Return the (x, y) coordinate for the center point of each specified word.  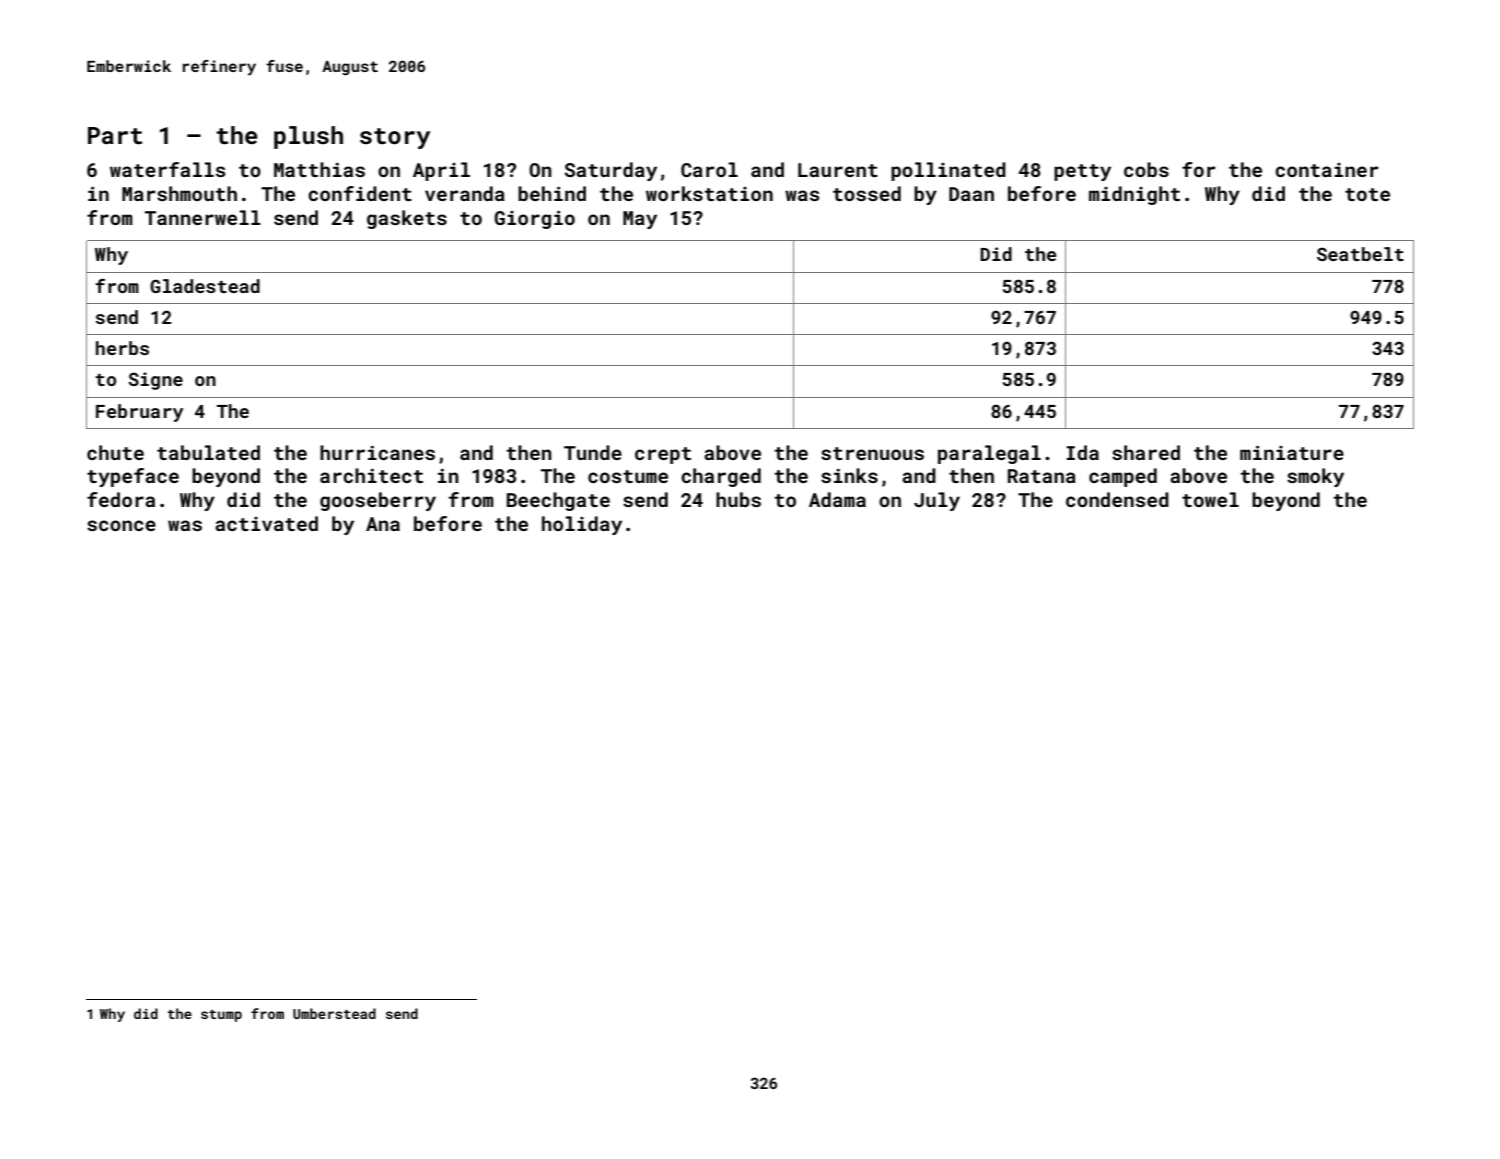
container (1327, 170)
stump (221, 1016)
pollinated (948, 171)
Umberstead (334, 1013)
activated (266, 523)
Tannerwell (203, 217)
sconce (121, 525)
